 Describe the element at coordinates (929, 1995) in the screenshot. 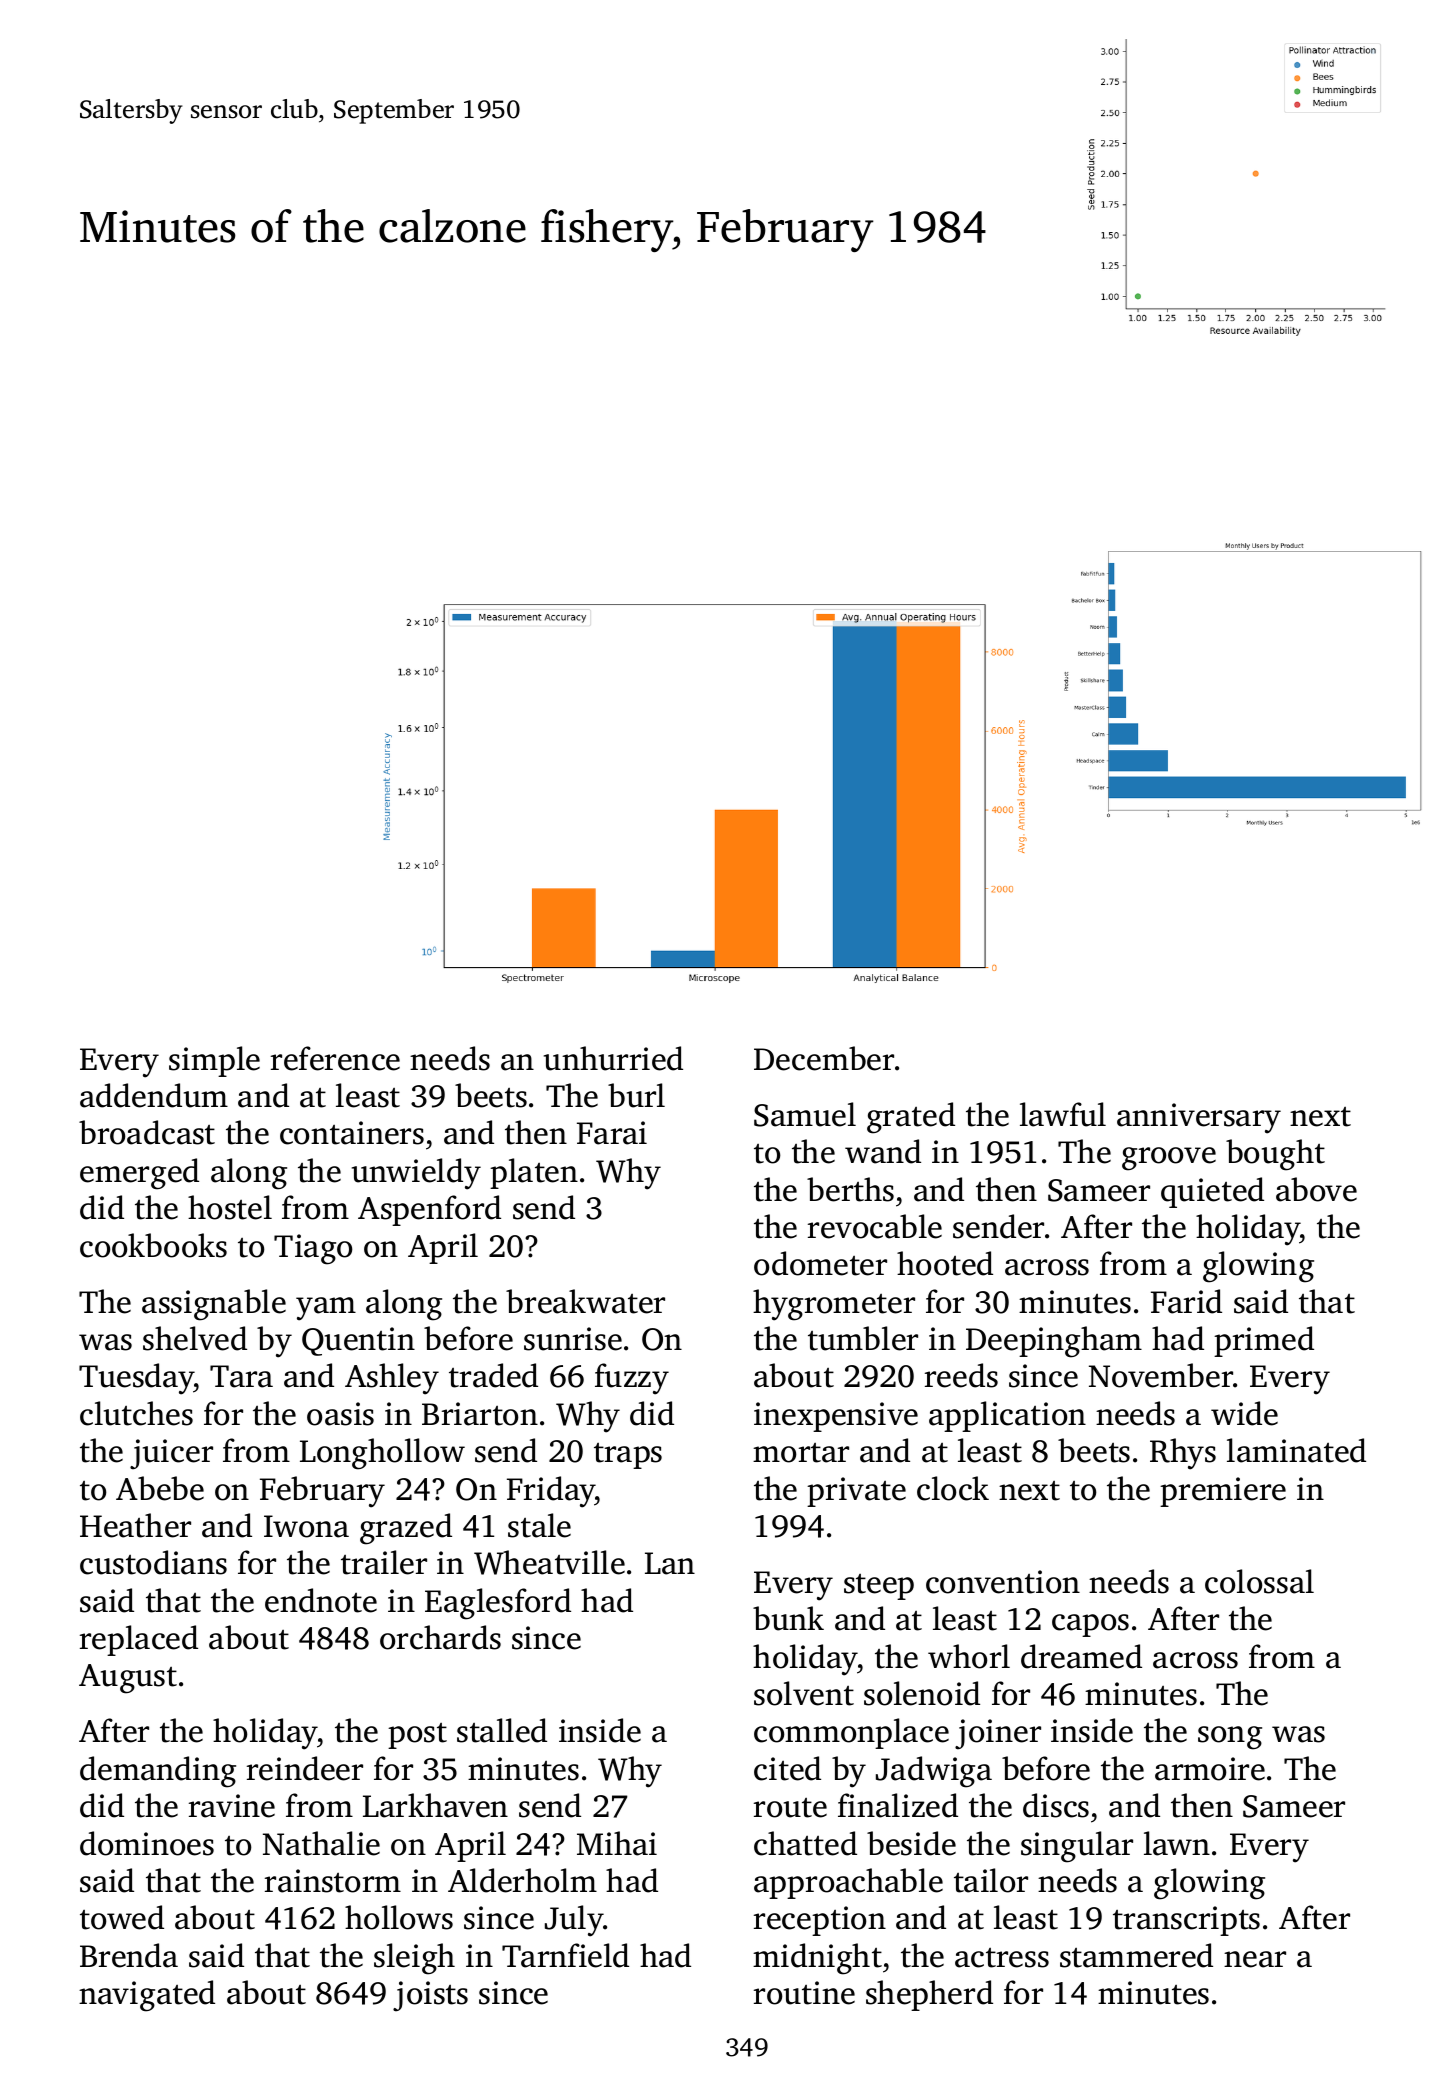

I see `shepherd` at that location.
